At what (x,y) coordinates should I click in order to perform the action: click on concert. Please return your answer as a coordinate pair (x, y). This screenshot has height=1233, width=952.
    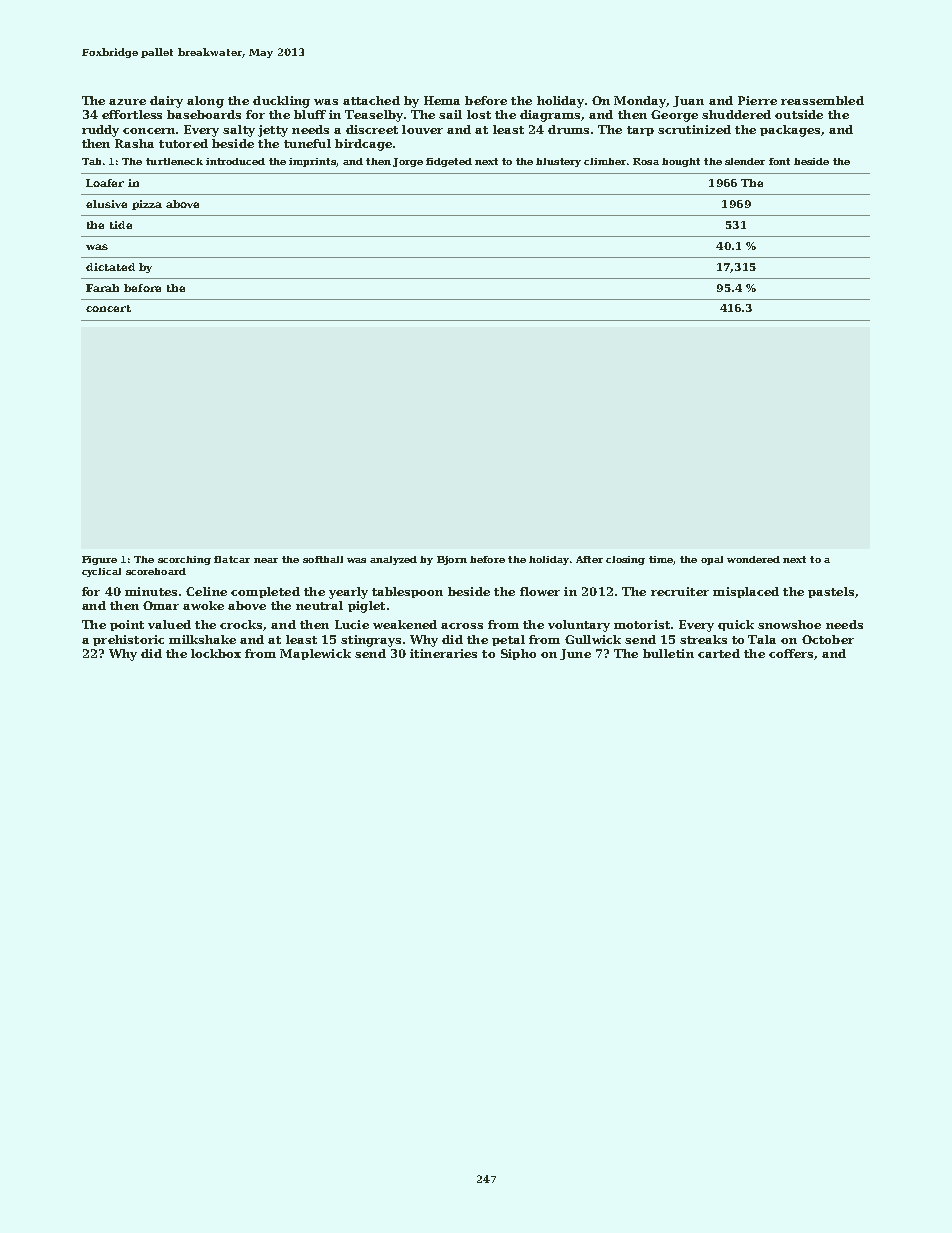
    Looking at the image, I should click on (108, 308).
